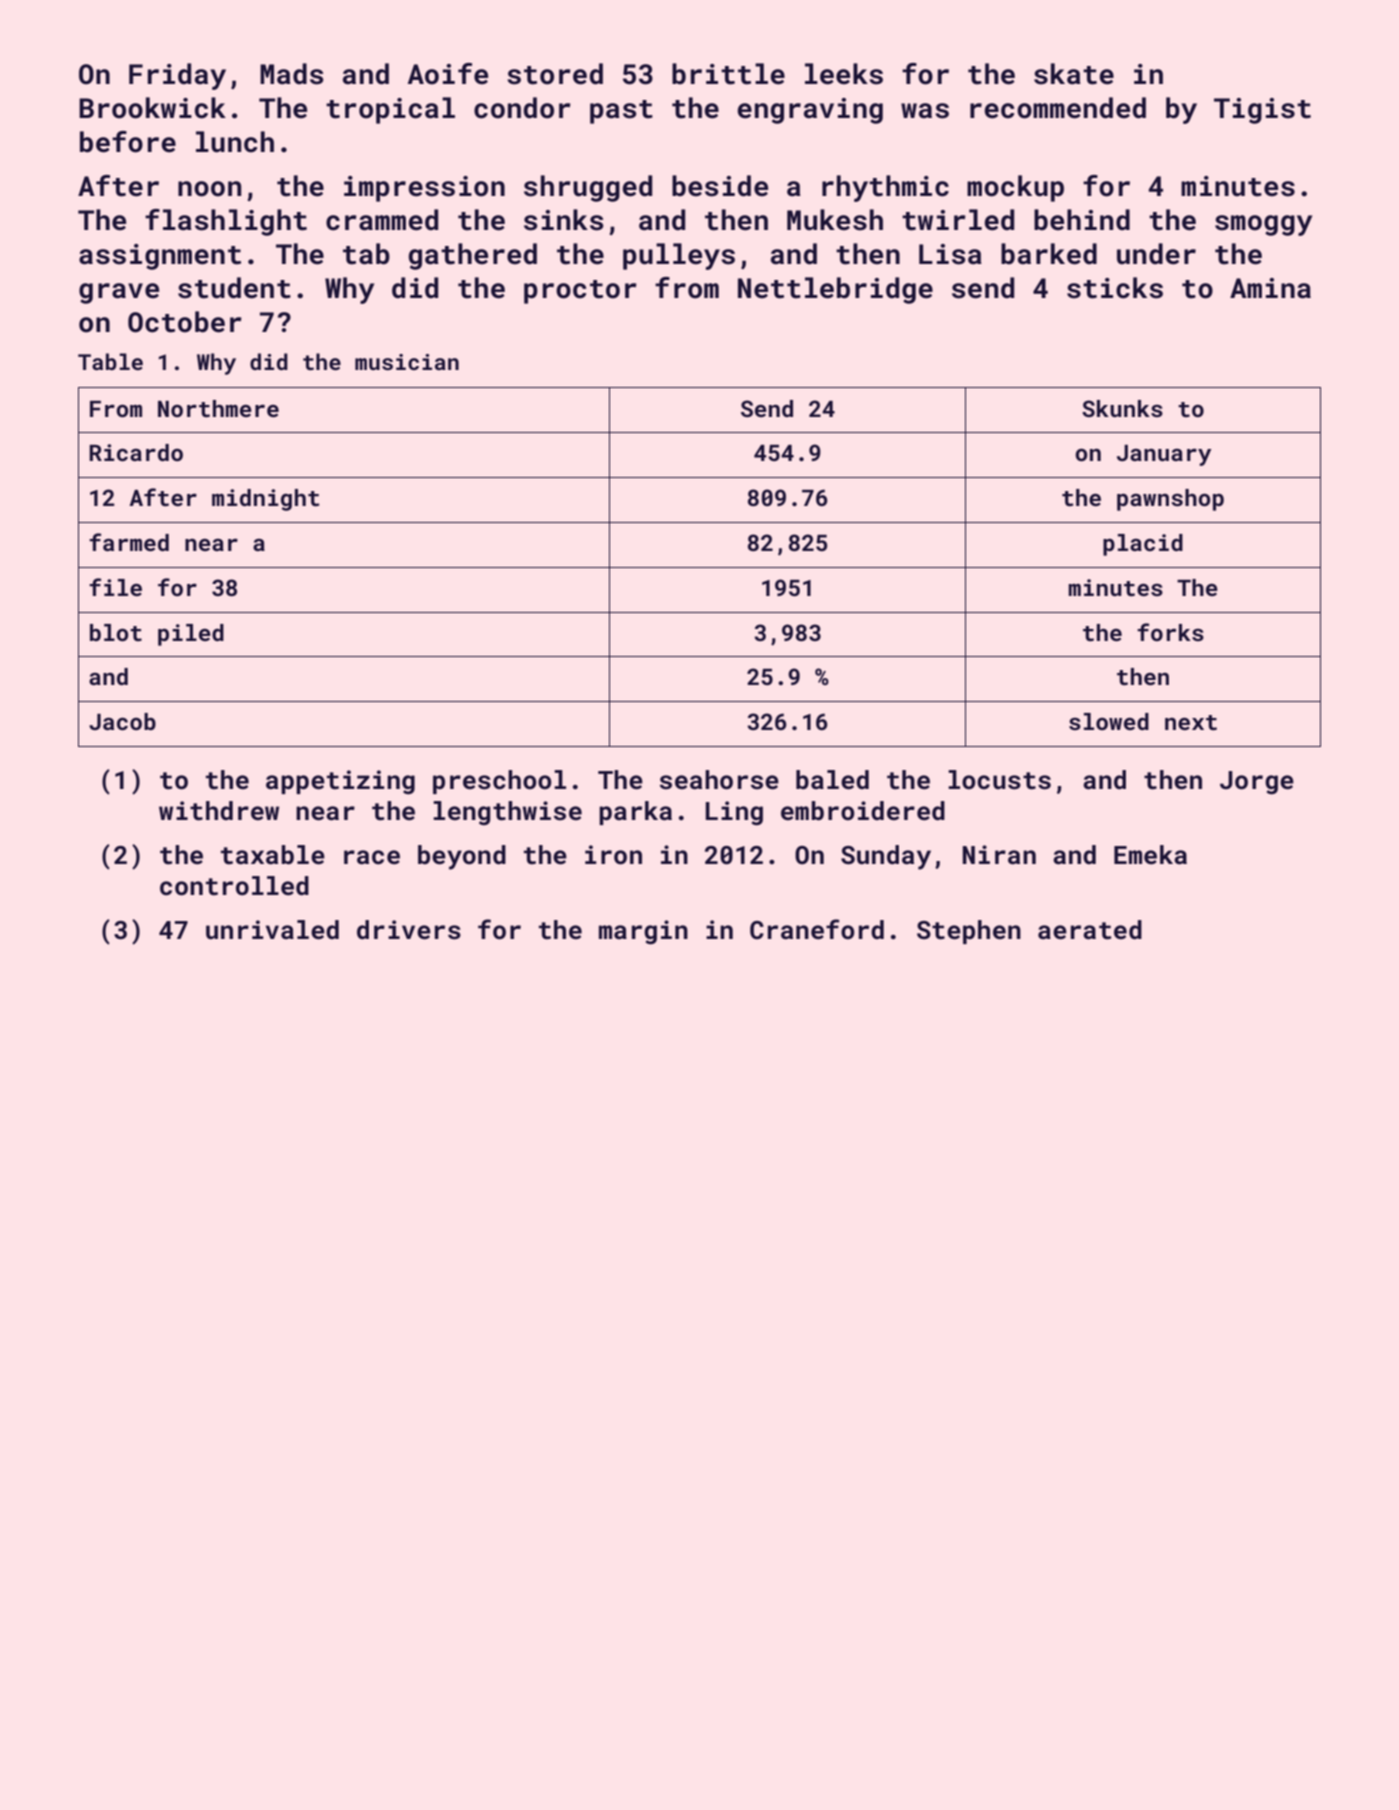 The height and width of the document is (1810, 1399). Describe the element at coordinates (621, 112) in the document. I see `past` at that location.
